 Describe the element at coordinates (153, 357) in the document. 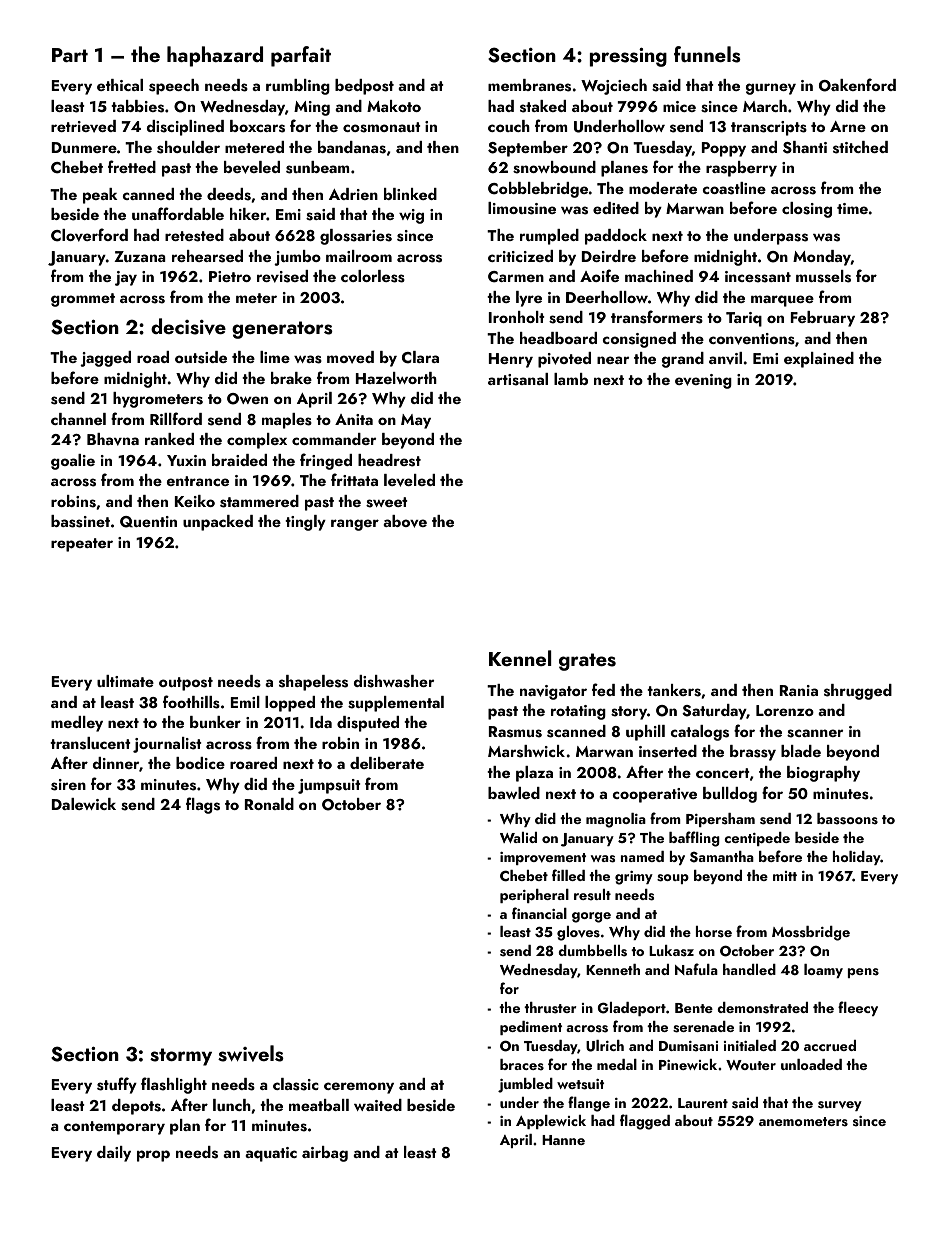

I see `road` at that location.
